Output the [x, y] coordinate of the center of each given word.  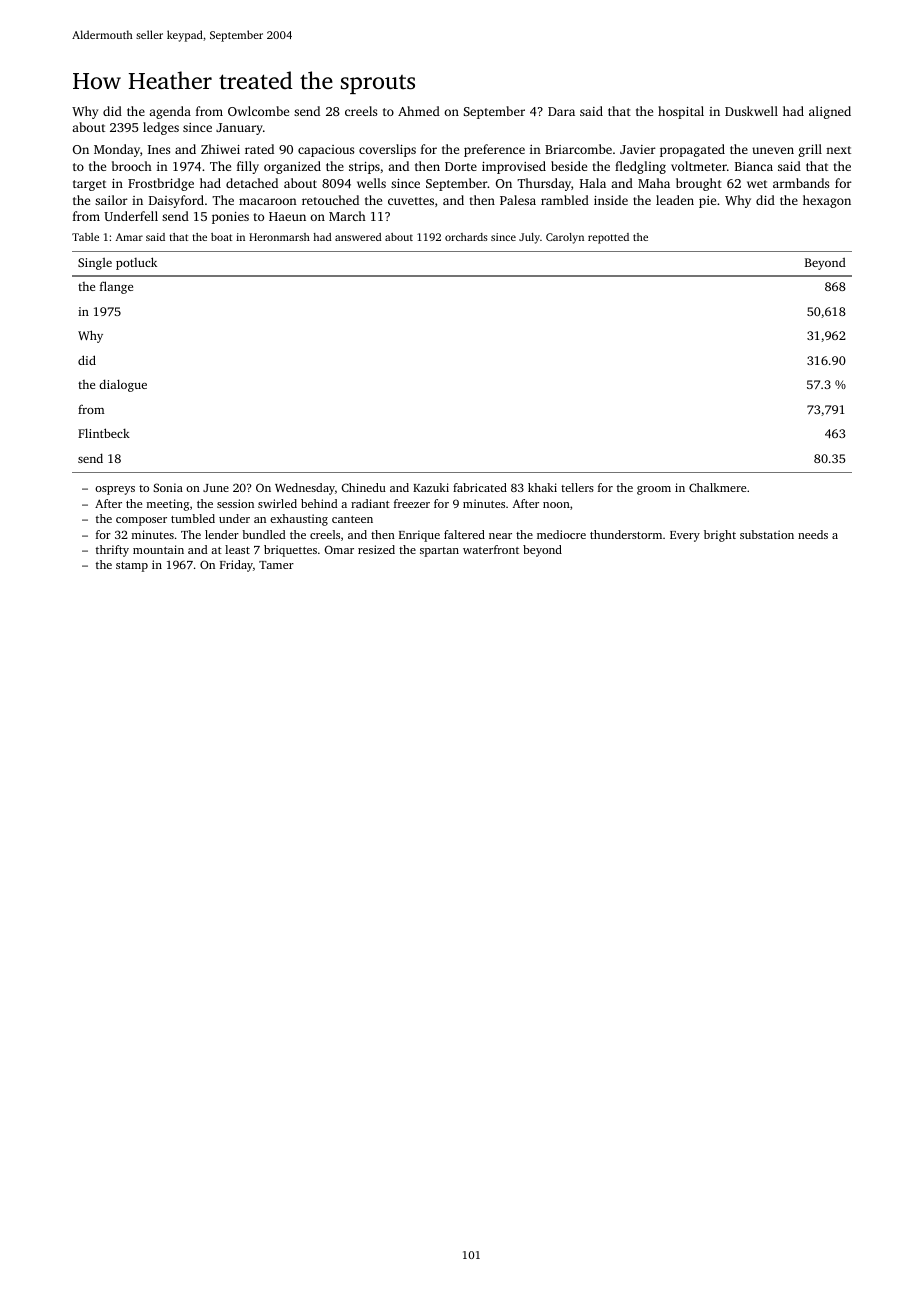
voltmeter [699, 166]
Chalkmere [717, 487]
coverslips [387, 150]
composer [141, 521]
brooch [132, 166]
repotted [608, 238]
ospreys [115, 490]
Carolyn [565, 238]
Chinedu [364, 487]
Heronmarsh [279, 237]
